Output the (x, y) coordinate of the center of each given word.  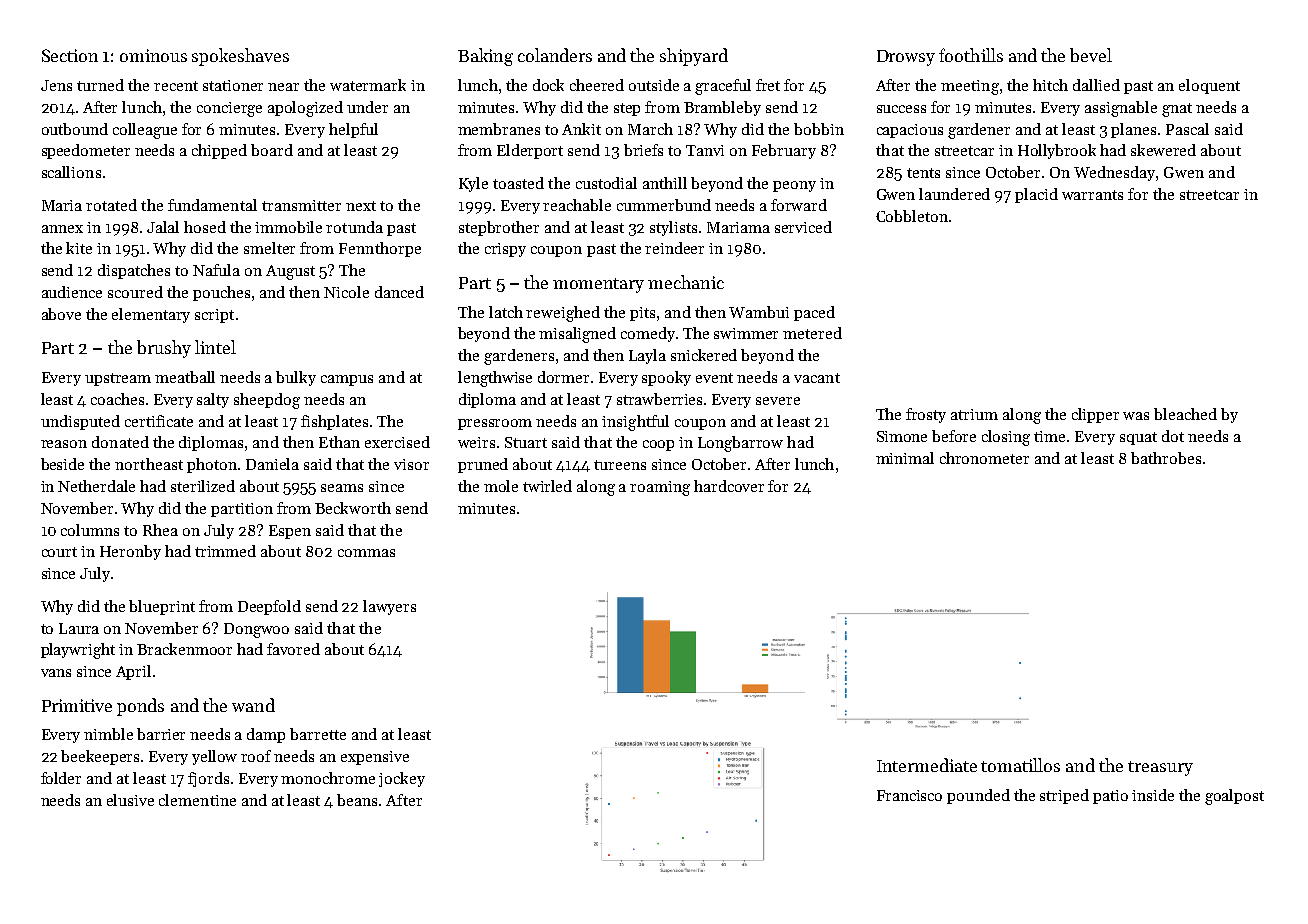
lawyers (389, 607)
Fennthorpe (380, 249)
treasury (1160, 768)
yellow (214, 757)
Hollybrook (1057, 151)
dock (548, 85)
